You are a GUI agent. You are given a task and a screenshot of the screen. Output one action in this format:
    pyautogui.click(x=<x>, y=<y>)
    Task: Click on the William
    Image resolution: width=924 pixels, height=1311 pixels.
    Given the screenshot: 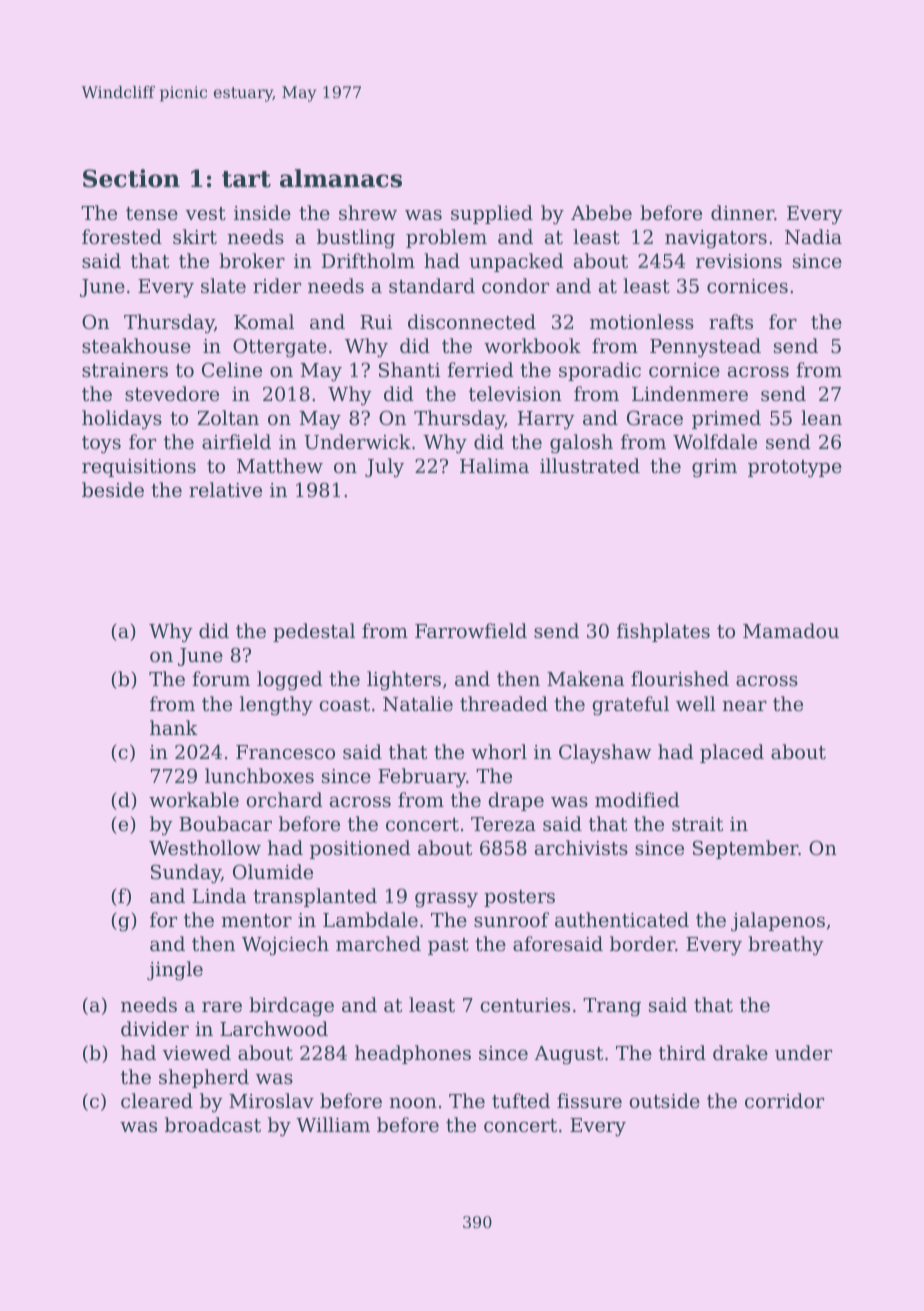 What is the action you would take?
    pyautogui.click(x=333, y=1124)
